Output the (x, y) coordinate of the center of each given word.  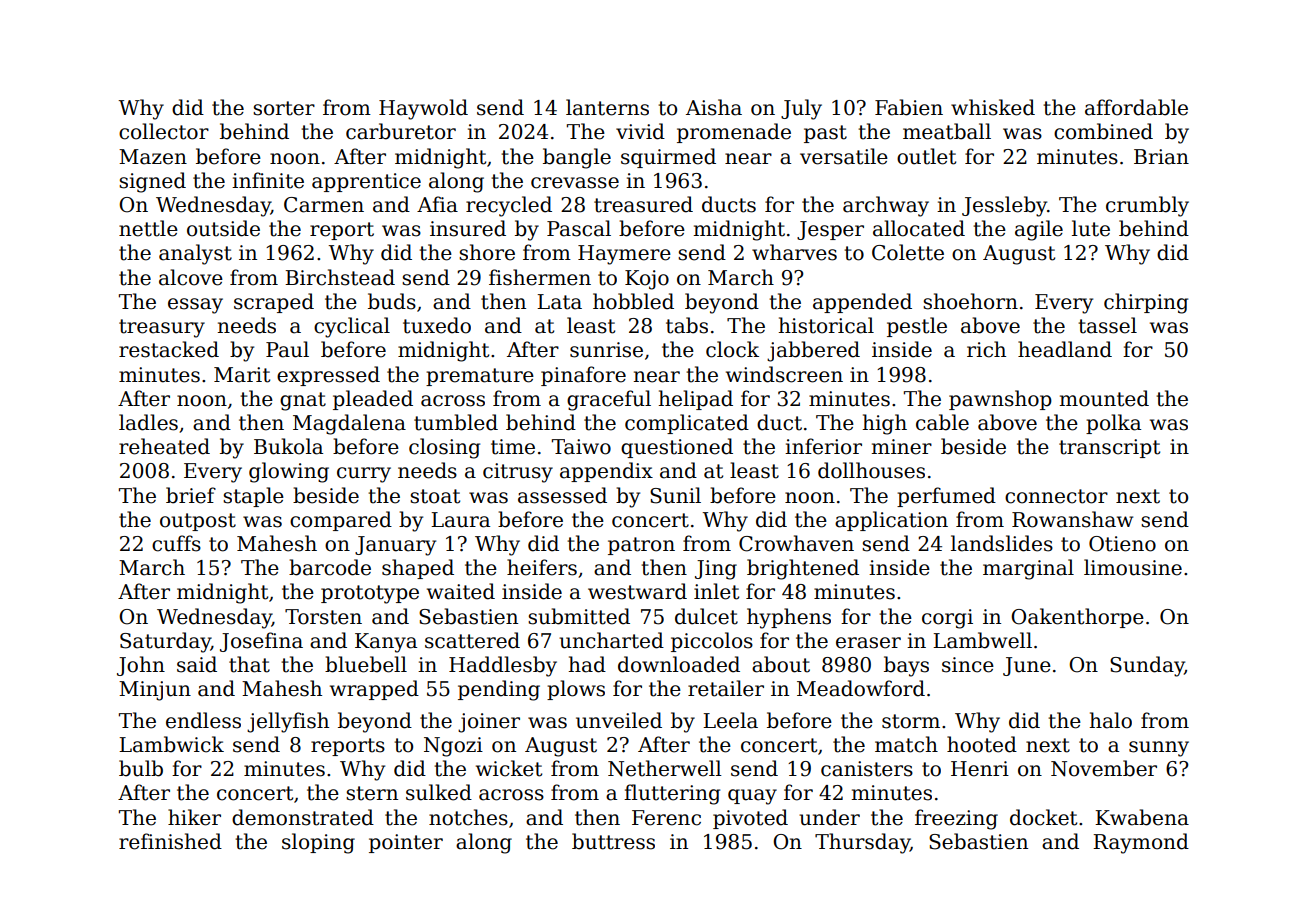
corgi (947, 619)
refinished (170, 841)
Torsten (323, 617)
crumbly (1147, 206)
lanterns (607, 107)
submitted (579, 616)
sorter (284, 108)
